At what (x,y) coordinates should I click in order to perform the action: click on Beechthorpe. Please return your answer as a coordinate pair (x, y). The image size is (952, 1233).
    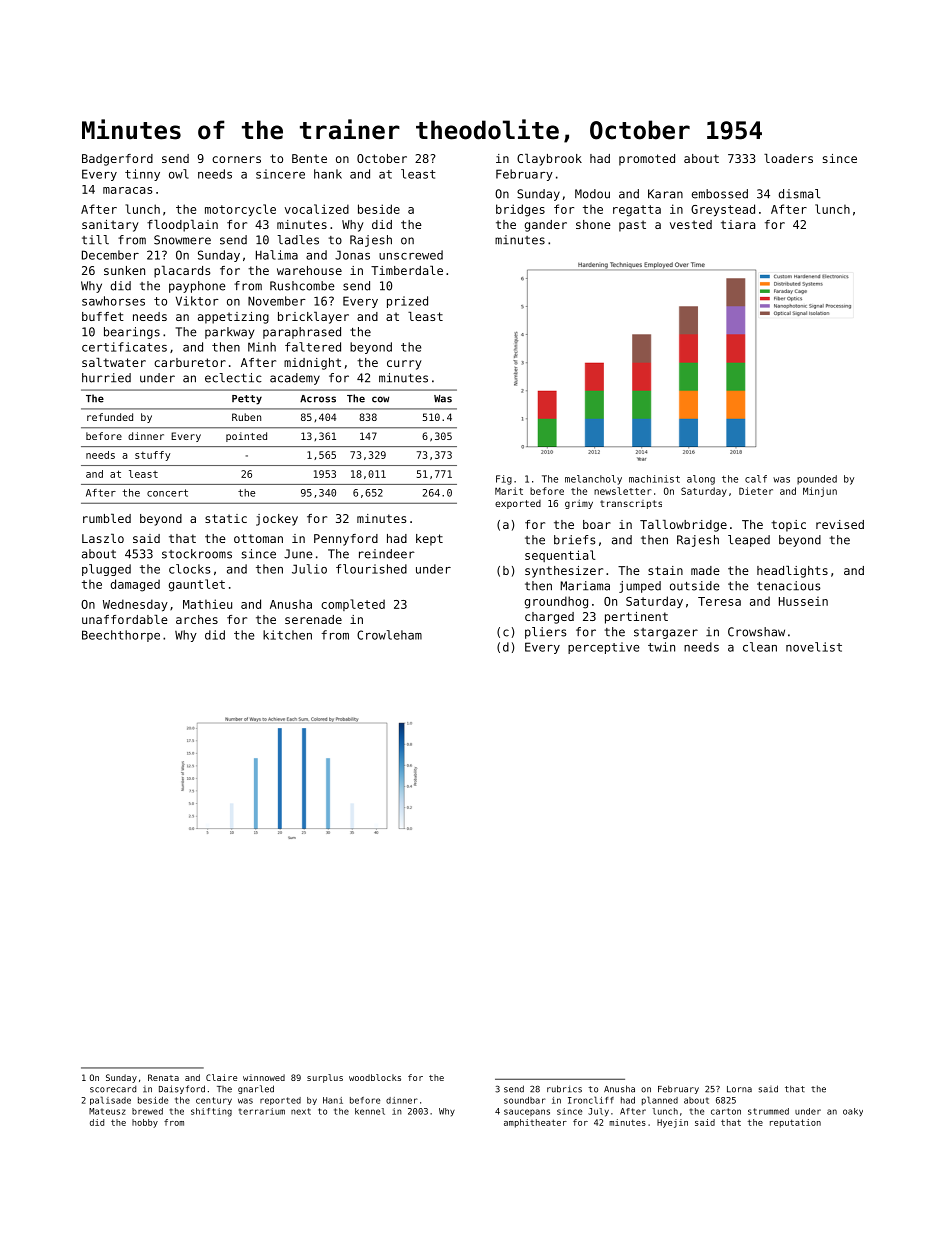
    Looking at the image, I should click on (121, 636).
